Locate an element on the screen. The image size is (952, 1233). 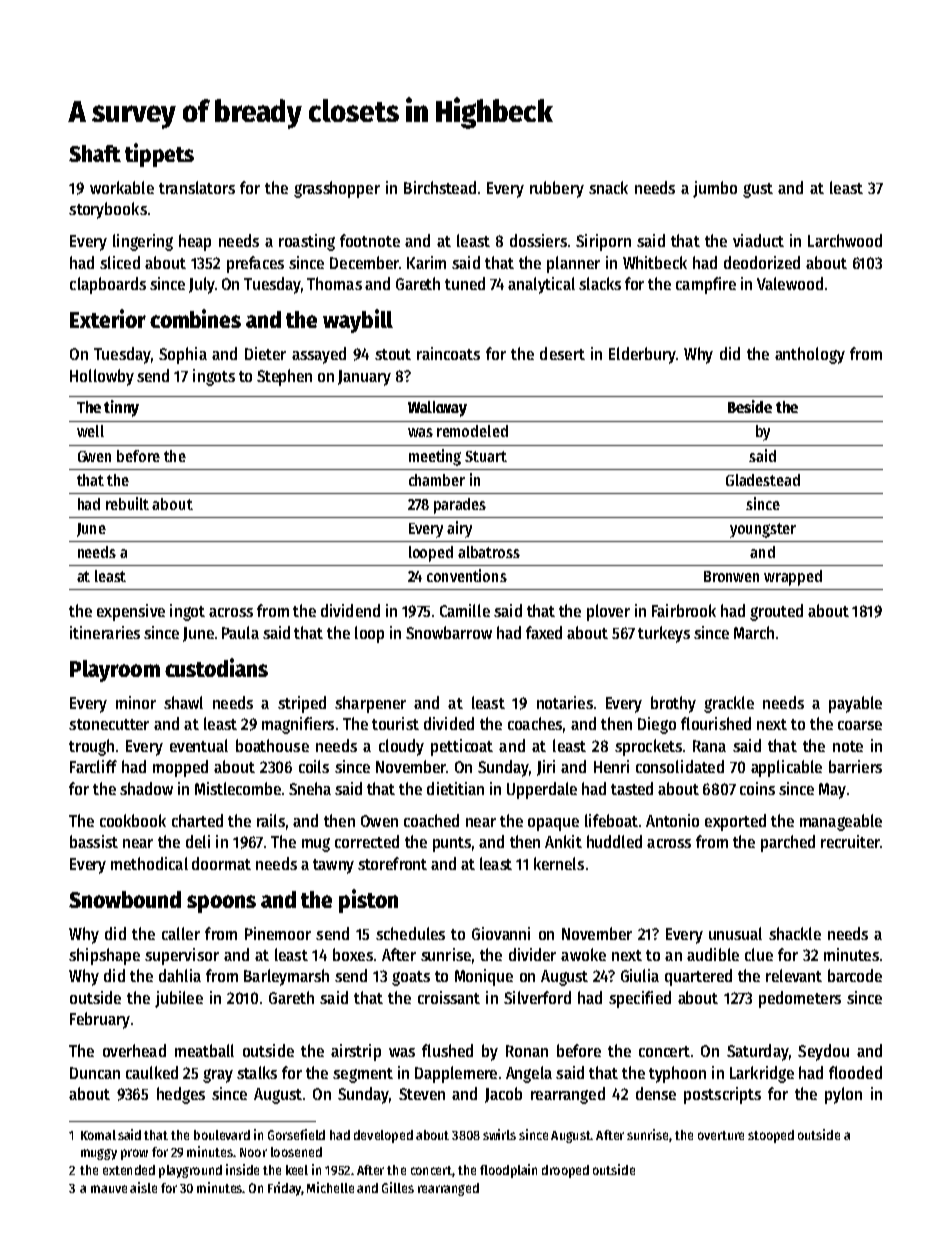
faxed is located at coordinates (544, 632).
